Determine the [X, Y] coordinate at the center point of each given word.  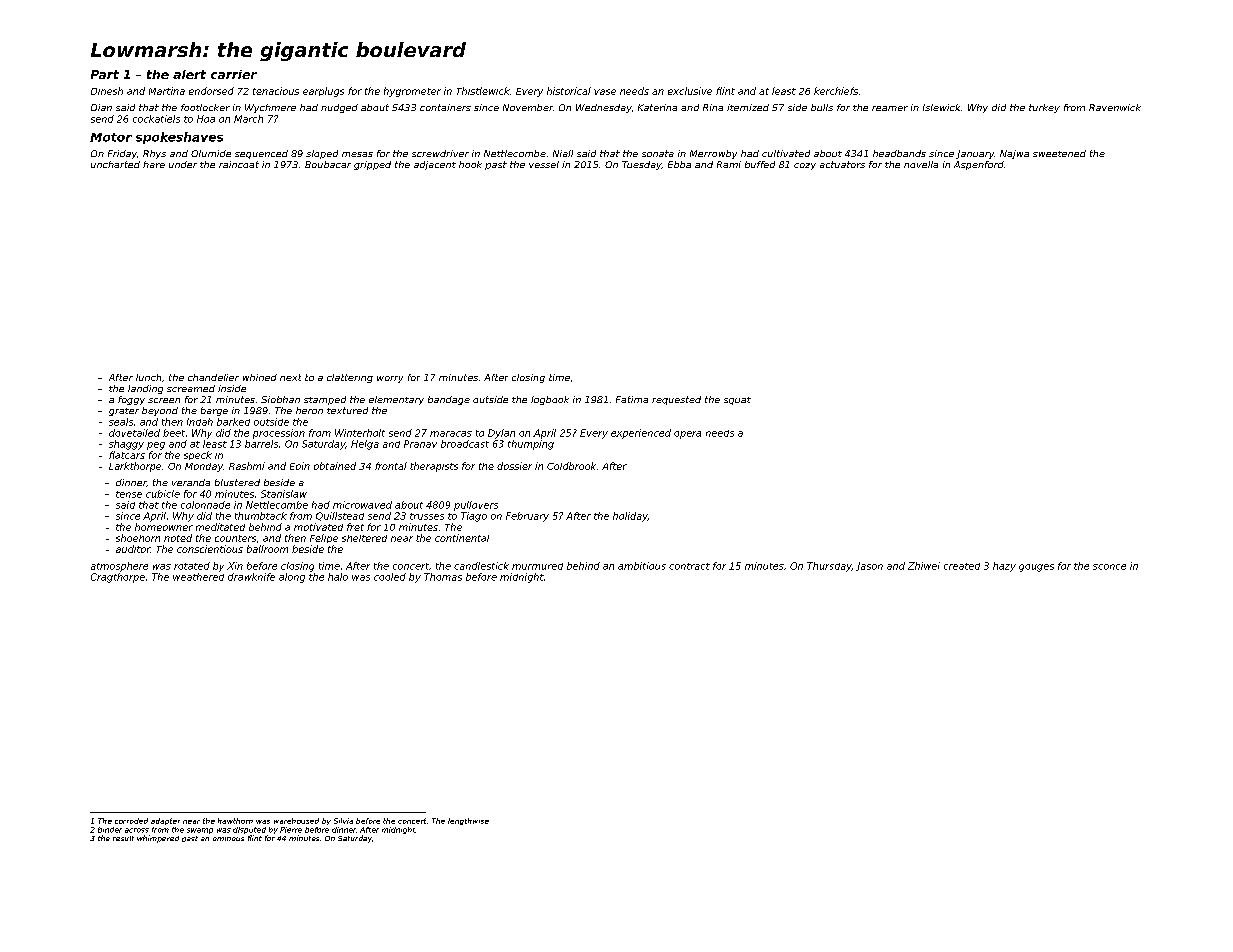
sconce [1109, 567]
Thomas [443, 577]
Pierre [291, 830]
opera [687, 435]
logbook [550, 400]
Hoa [206, 119]
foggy [131, 400]
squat [737, 401]
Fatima [632, 399]
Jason [869, 566]
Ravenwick [1115, 107]
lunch [148, 377]
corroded [131, 821]
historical [569, 91]
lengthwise [468, 821]
